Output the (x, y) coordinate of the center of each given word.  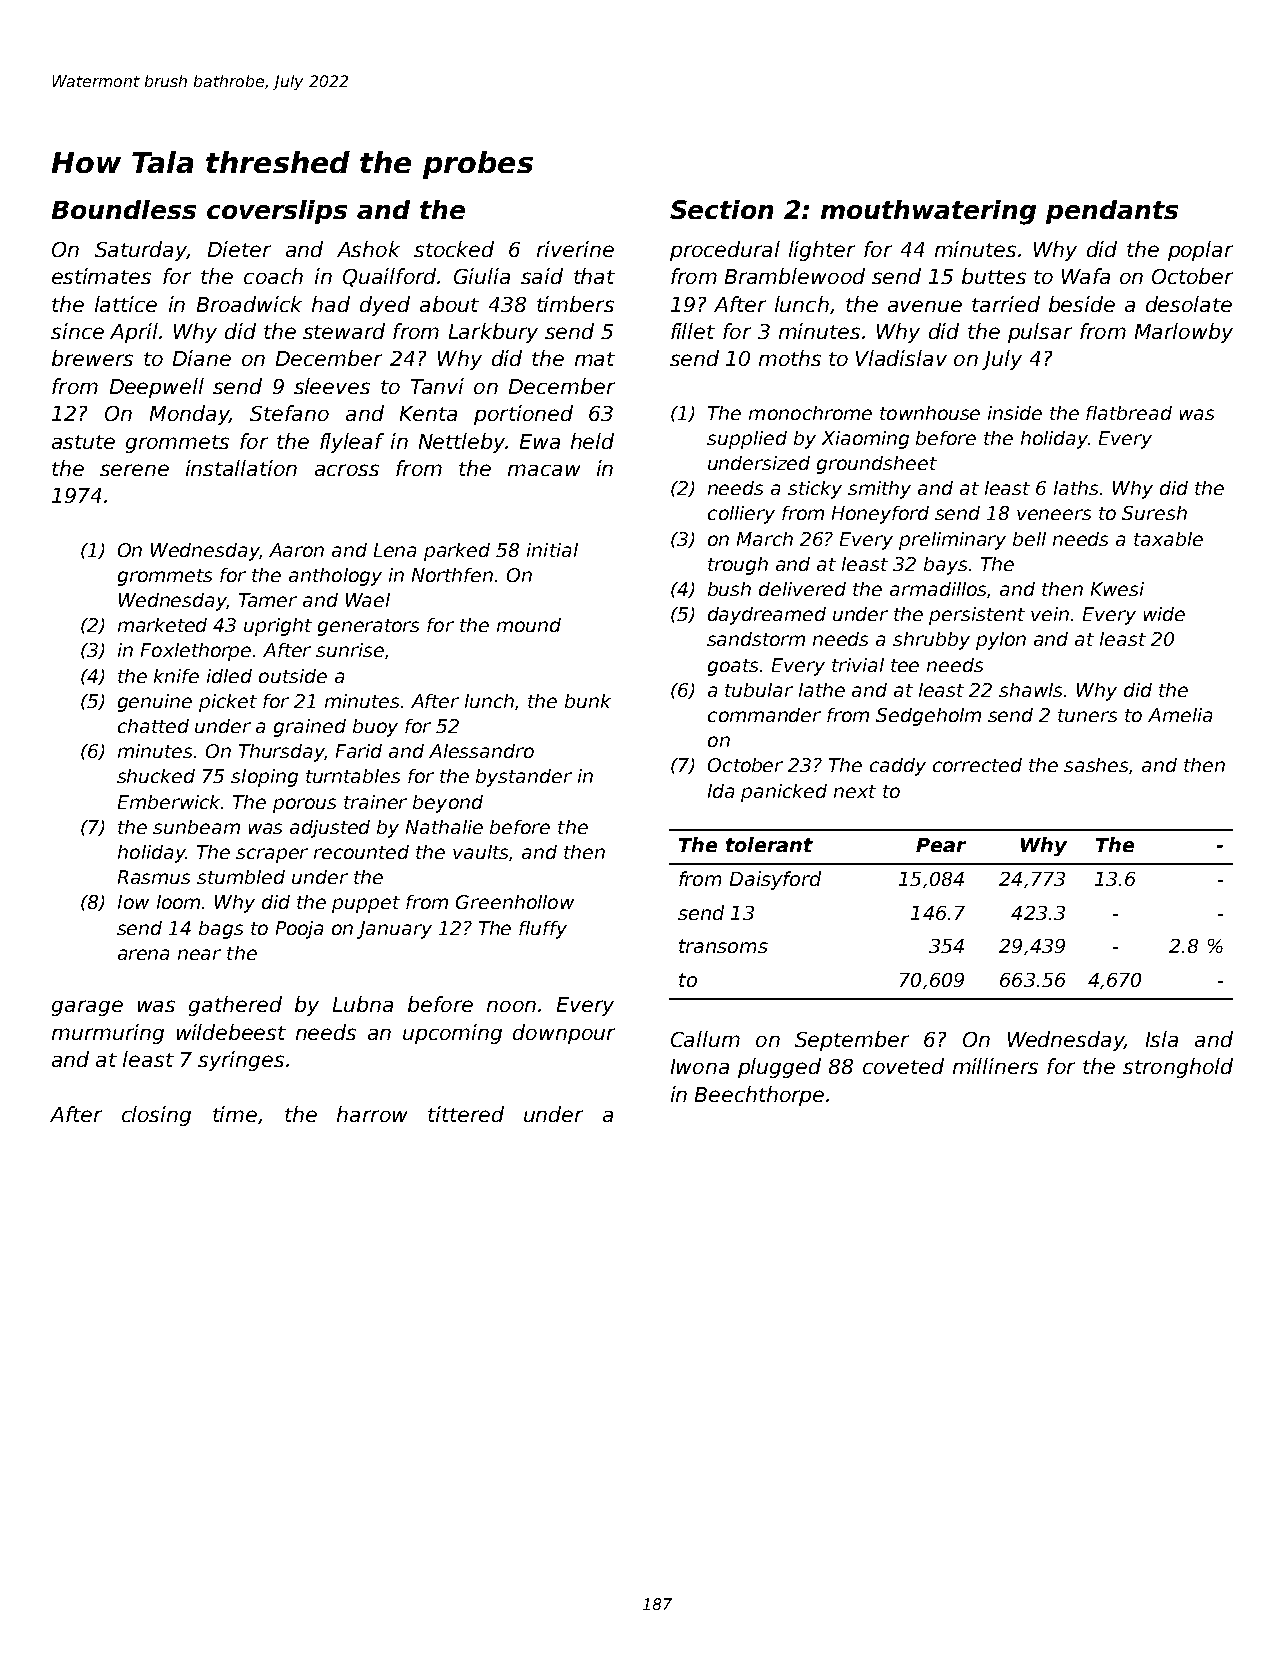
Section (721, 209)
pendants (1112, 212)
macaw (544, 470)
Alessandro (481, 751)
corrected (977, 765)
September (852, 1041)
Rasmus (154, 877)
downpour (564, 1034)
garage (87, 1008)
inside (1015, 413)
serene (134, 470)
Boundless (124, 209)
